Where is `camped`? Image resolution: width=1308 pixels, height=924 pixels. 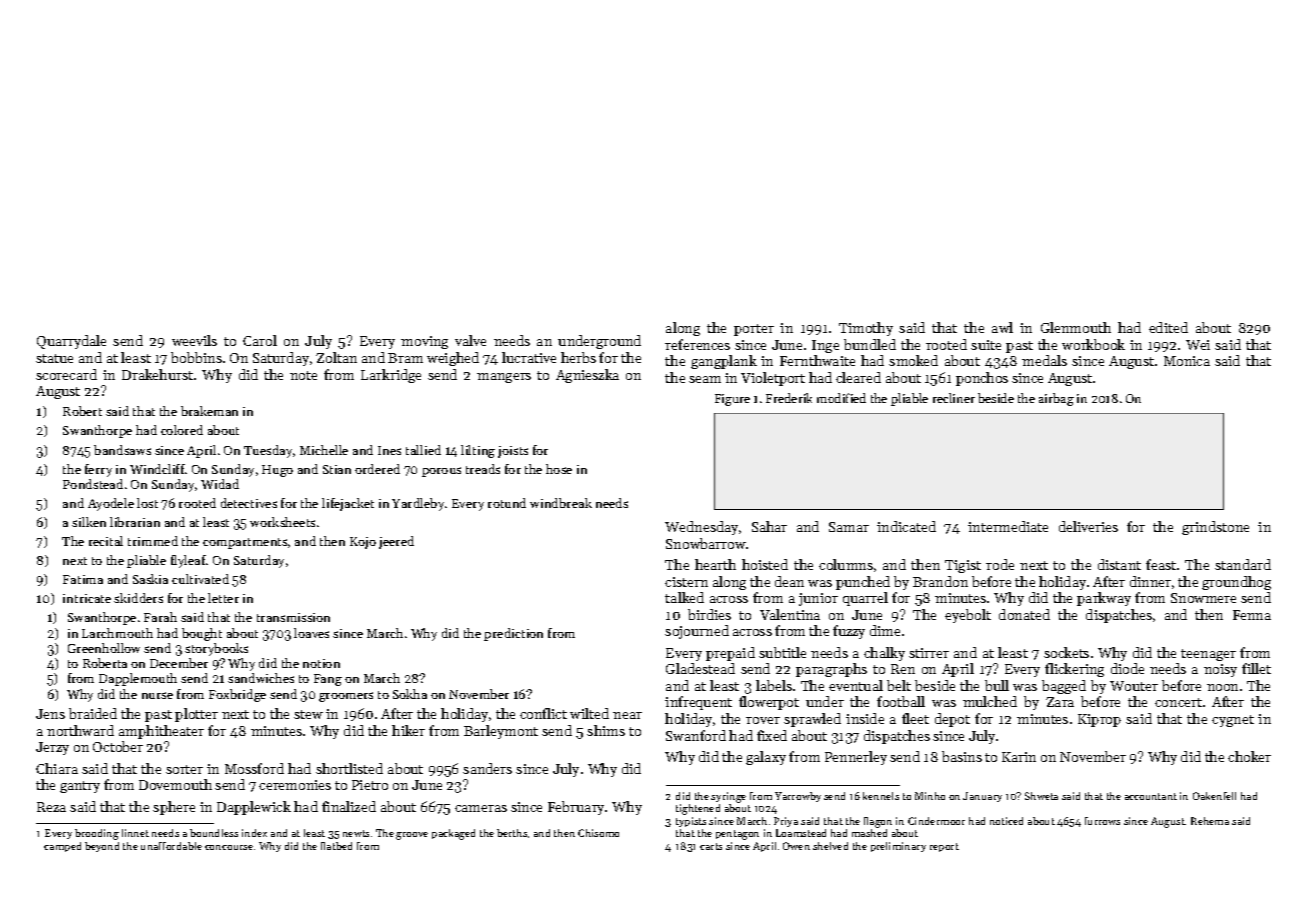
camped is located at coordinates (62, 847).
